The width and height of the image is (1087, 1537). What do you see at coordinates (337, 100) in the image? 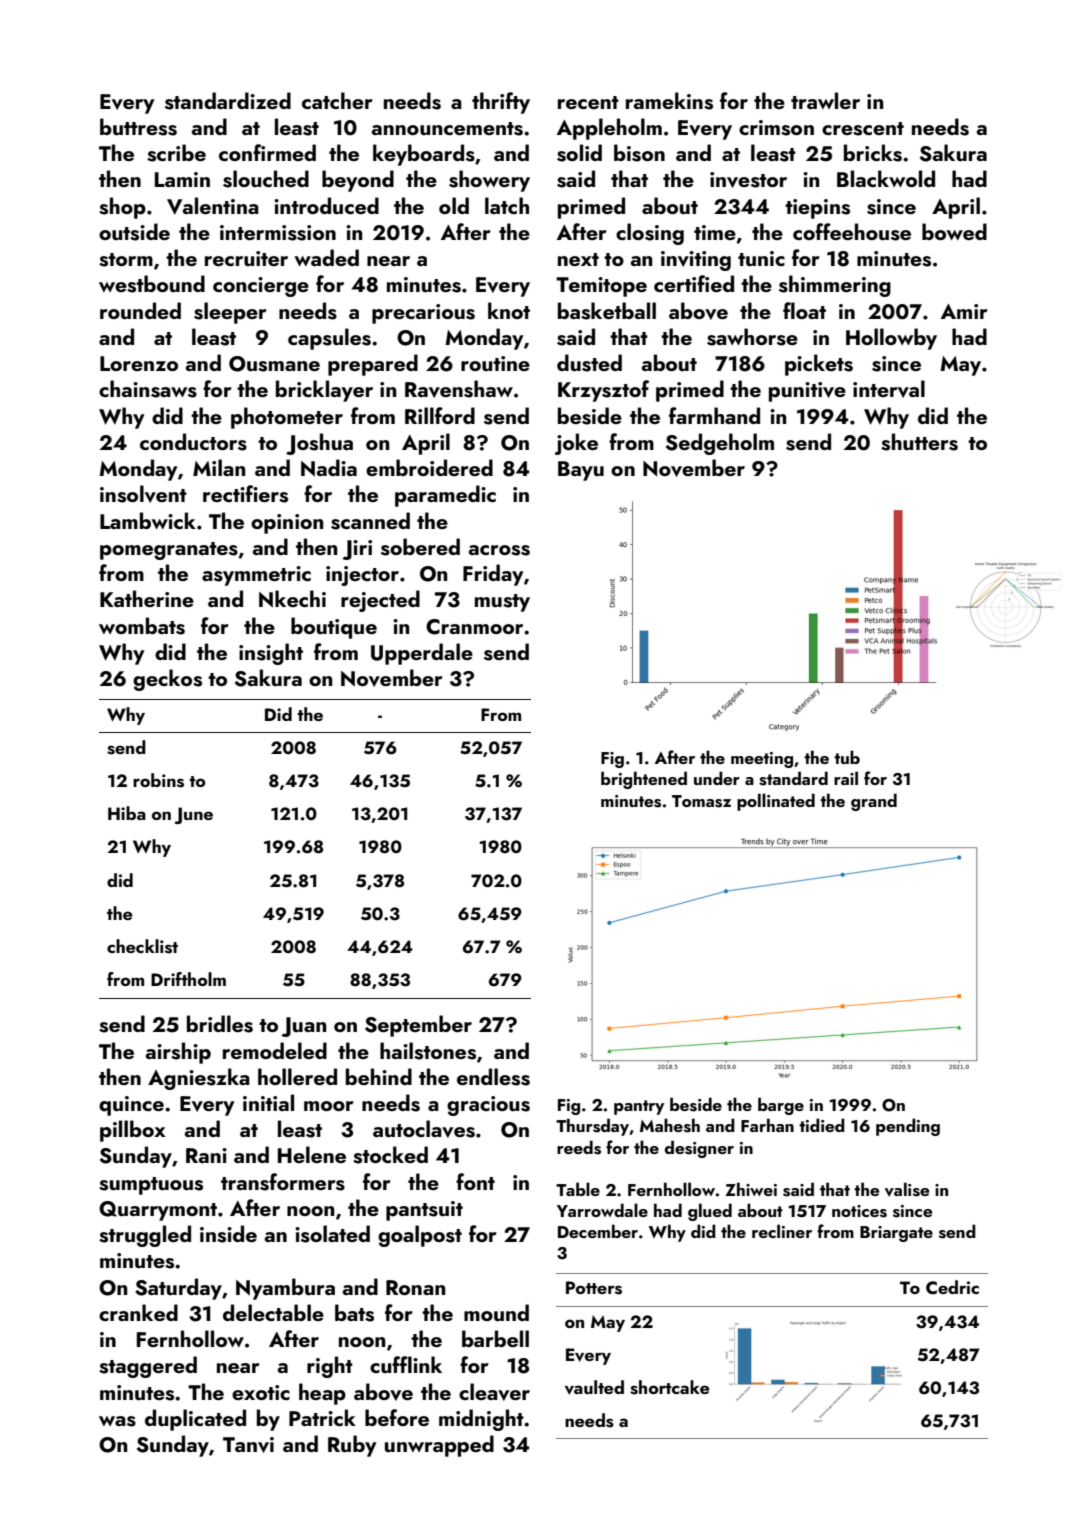
I see `catcher` at bounding box center [337, 100].
